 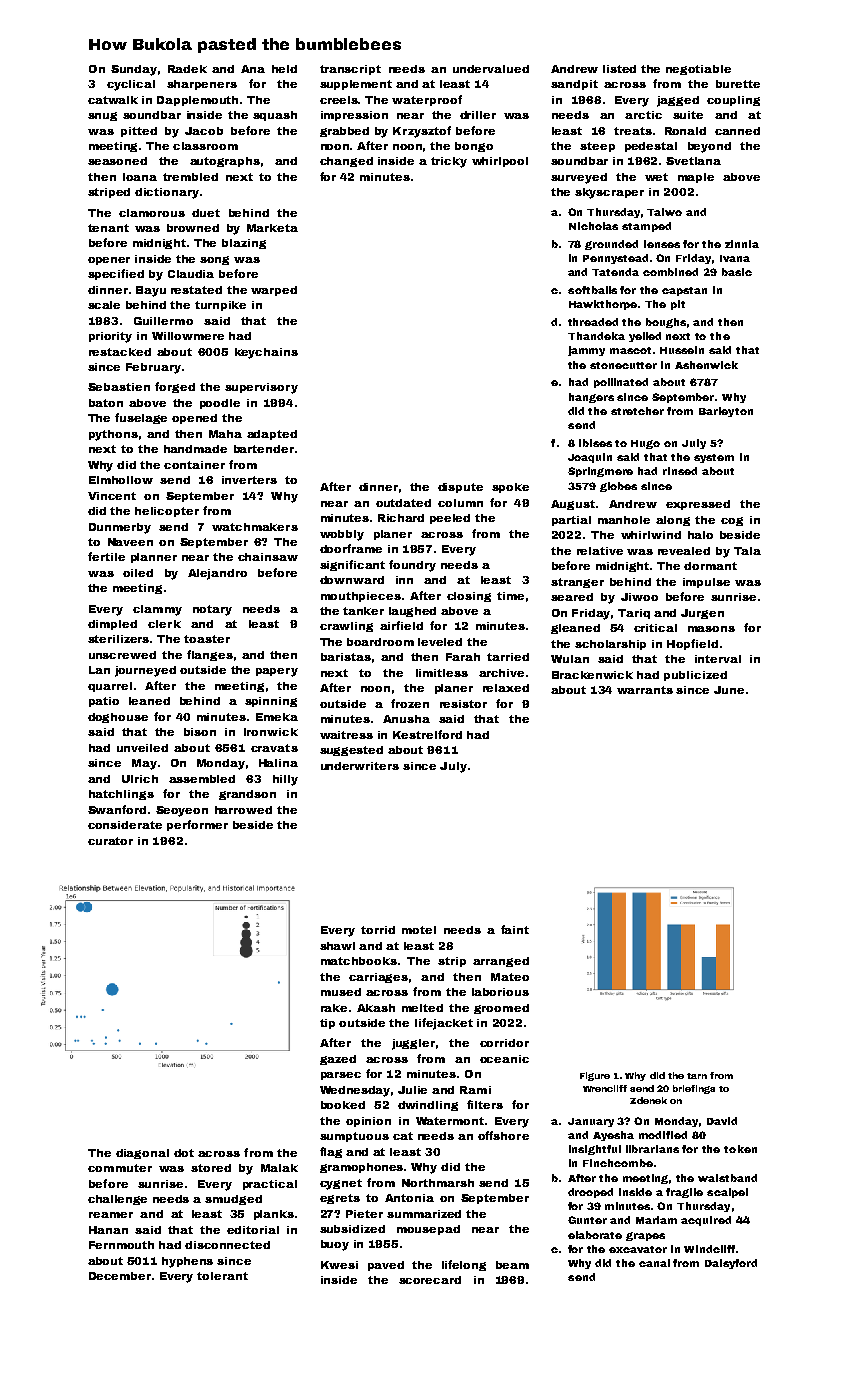 What do you see at coordinates (111, 1215) in the page?
I see `reamer` at bounding box center [111, 1215].
